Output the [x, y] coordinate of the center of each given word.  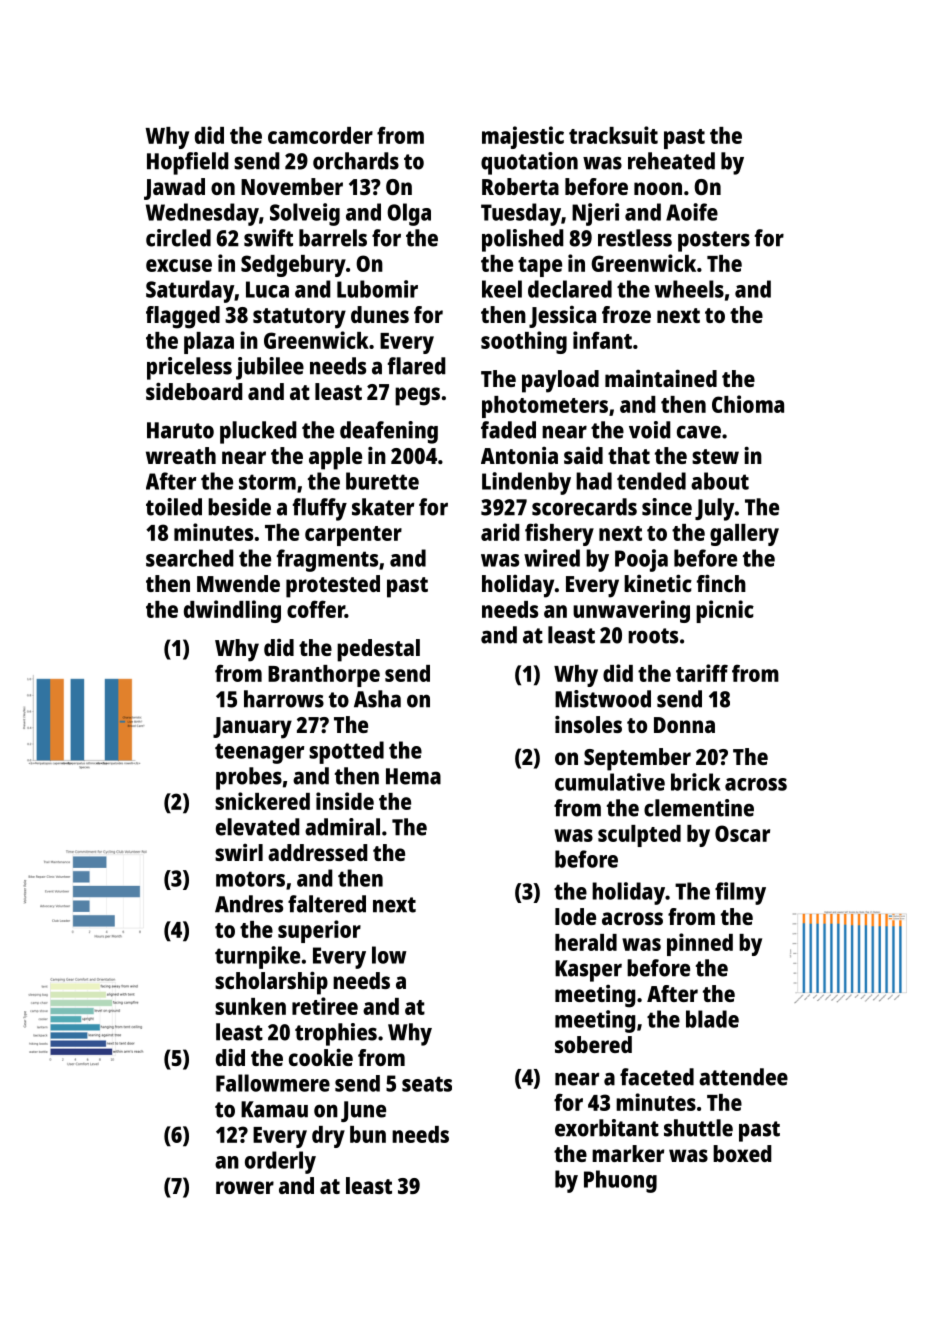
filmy [740, 893]
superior [319, 931]
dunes [380, 314]
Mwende [238, 583]
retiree [325, 1006]
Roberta [520, 186]
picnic [725, 611]
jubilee [270, 368]
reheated [671, 161]
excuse [179, 265]
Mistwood [603, 699]
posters [714, 241]
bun [368, 1134]
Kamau [274, 1109]
